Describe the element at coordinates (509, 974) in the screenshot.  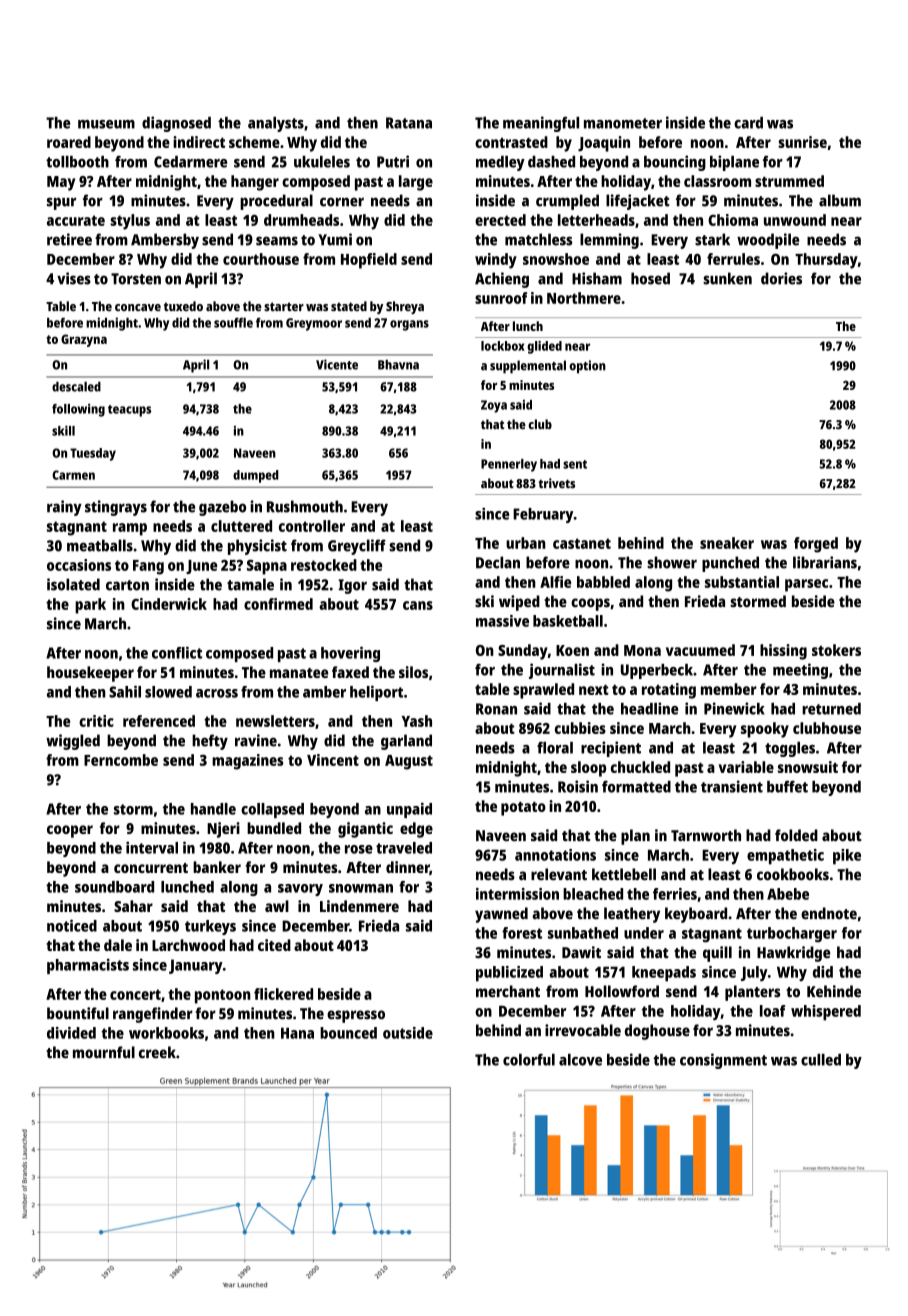
I see `publicized` at that location.
